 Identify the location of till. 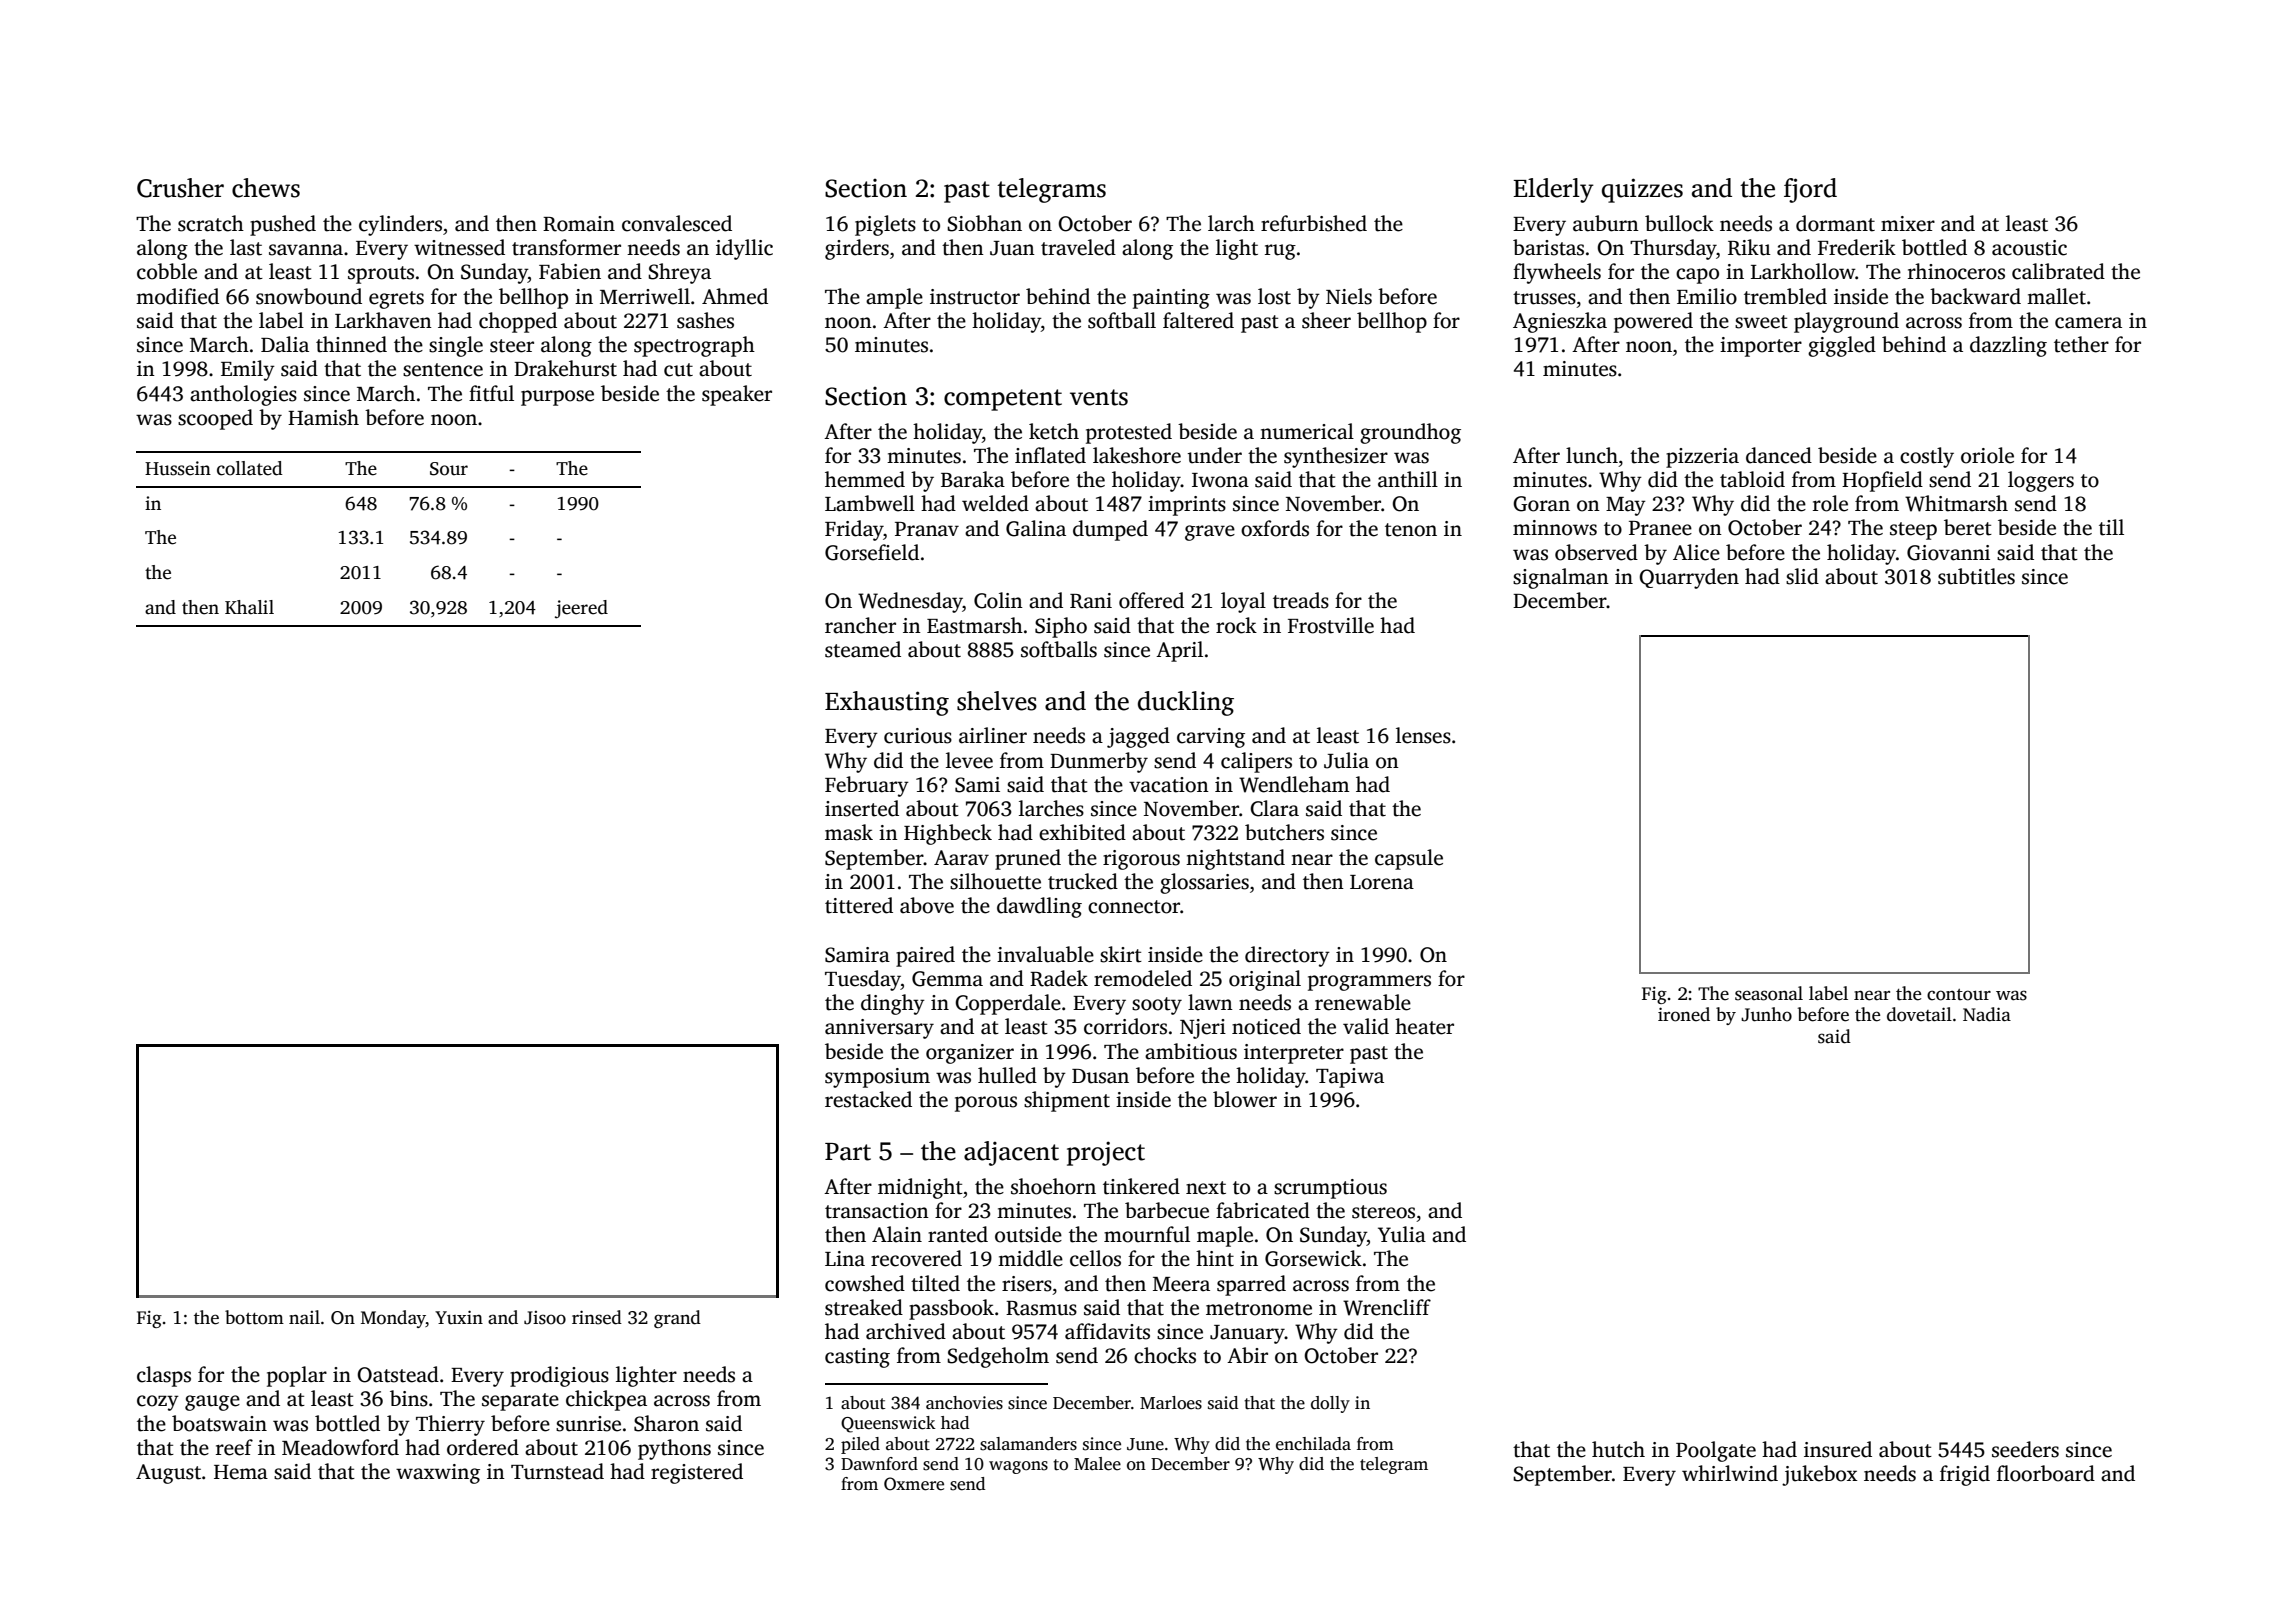
(2111, 527).
